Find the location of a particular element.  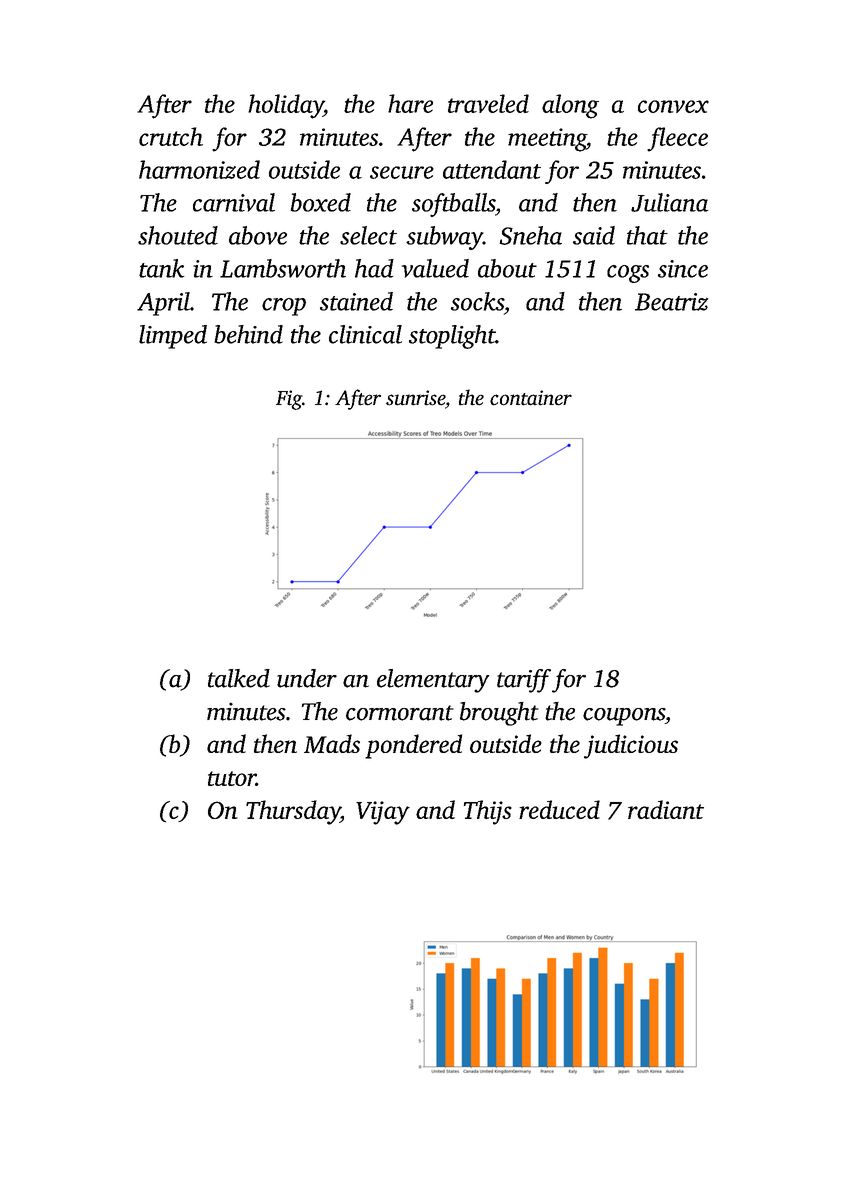

holiday is located at coordinates (286, 106).
